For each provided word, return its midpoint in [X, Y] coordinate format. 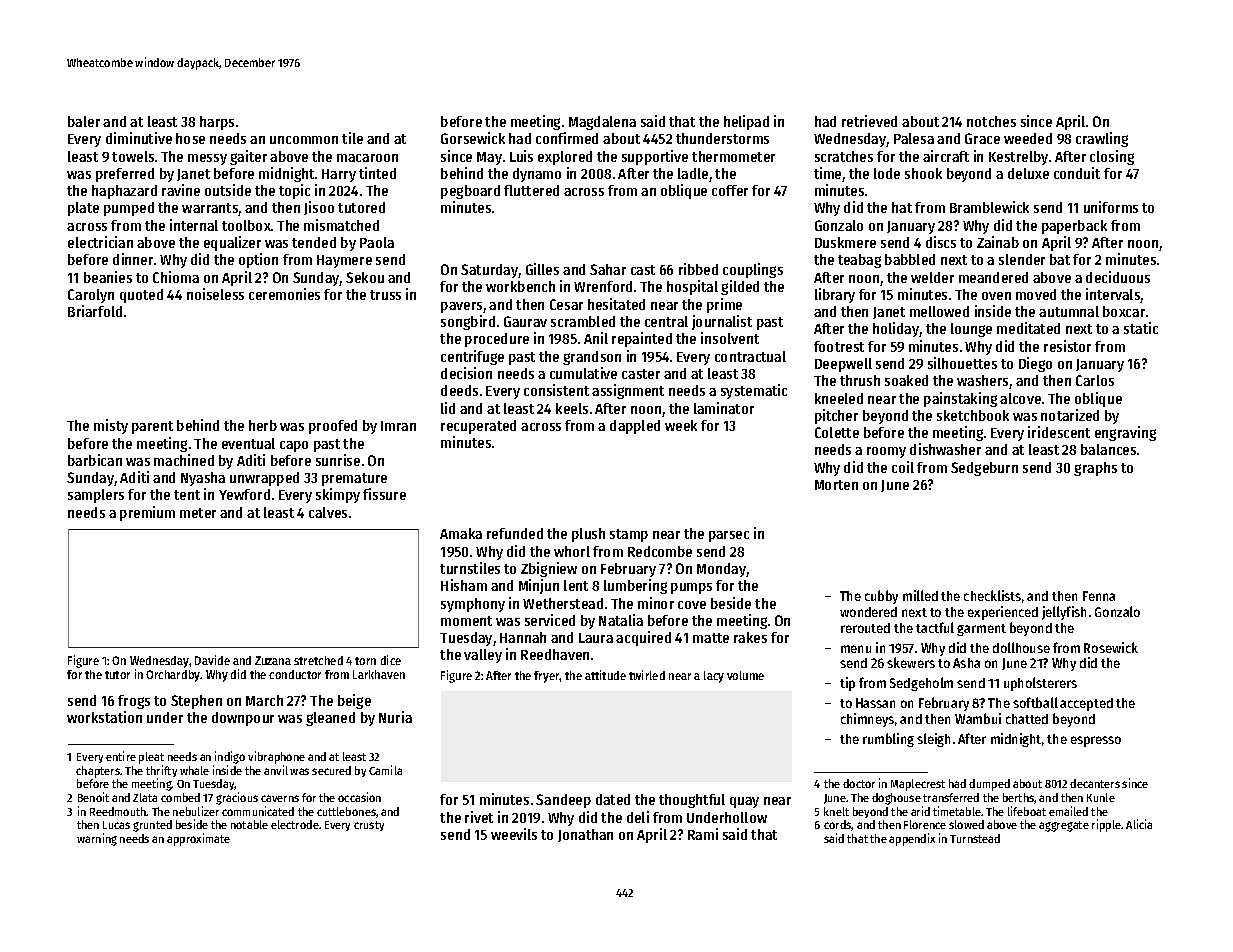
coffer [730, 190]
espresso [1096, 741]
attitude [605, 675]
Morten [836, 485]
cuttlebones [346, 811]
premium [147, 513]
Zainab [998, 242]
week [681, 425]
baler [84, 121]
